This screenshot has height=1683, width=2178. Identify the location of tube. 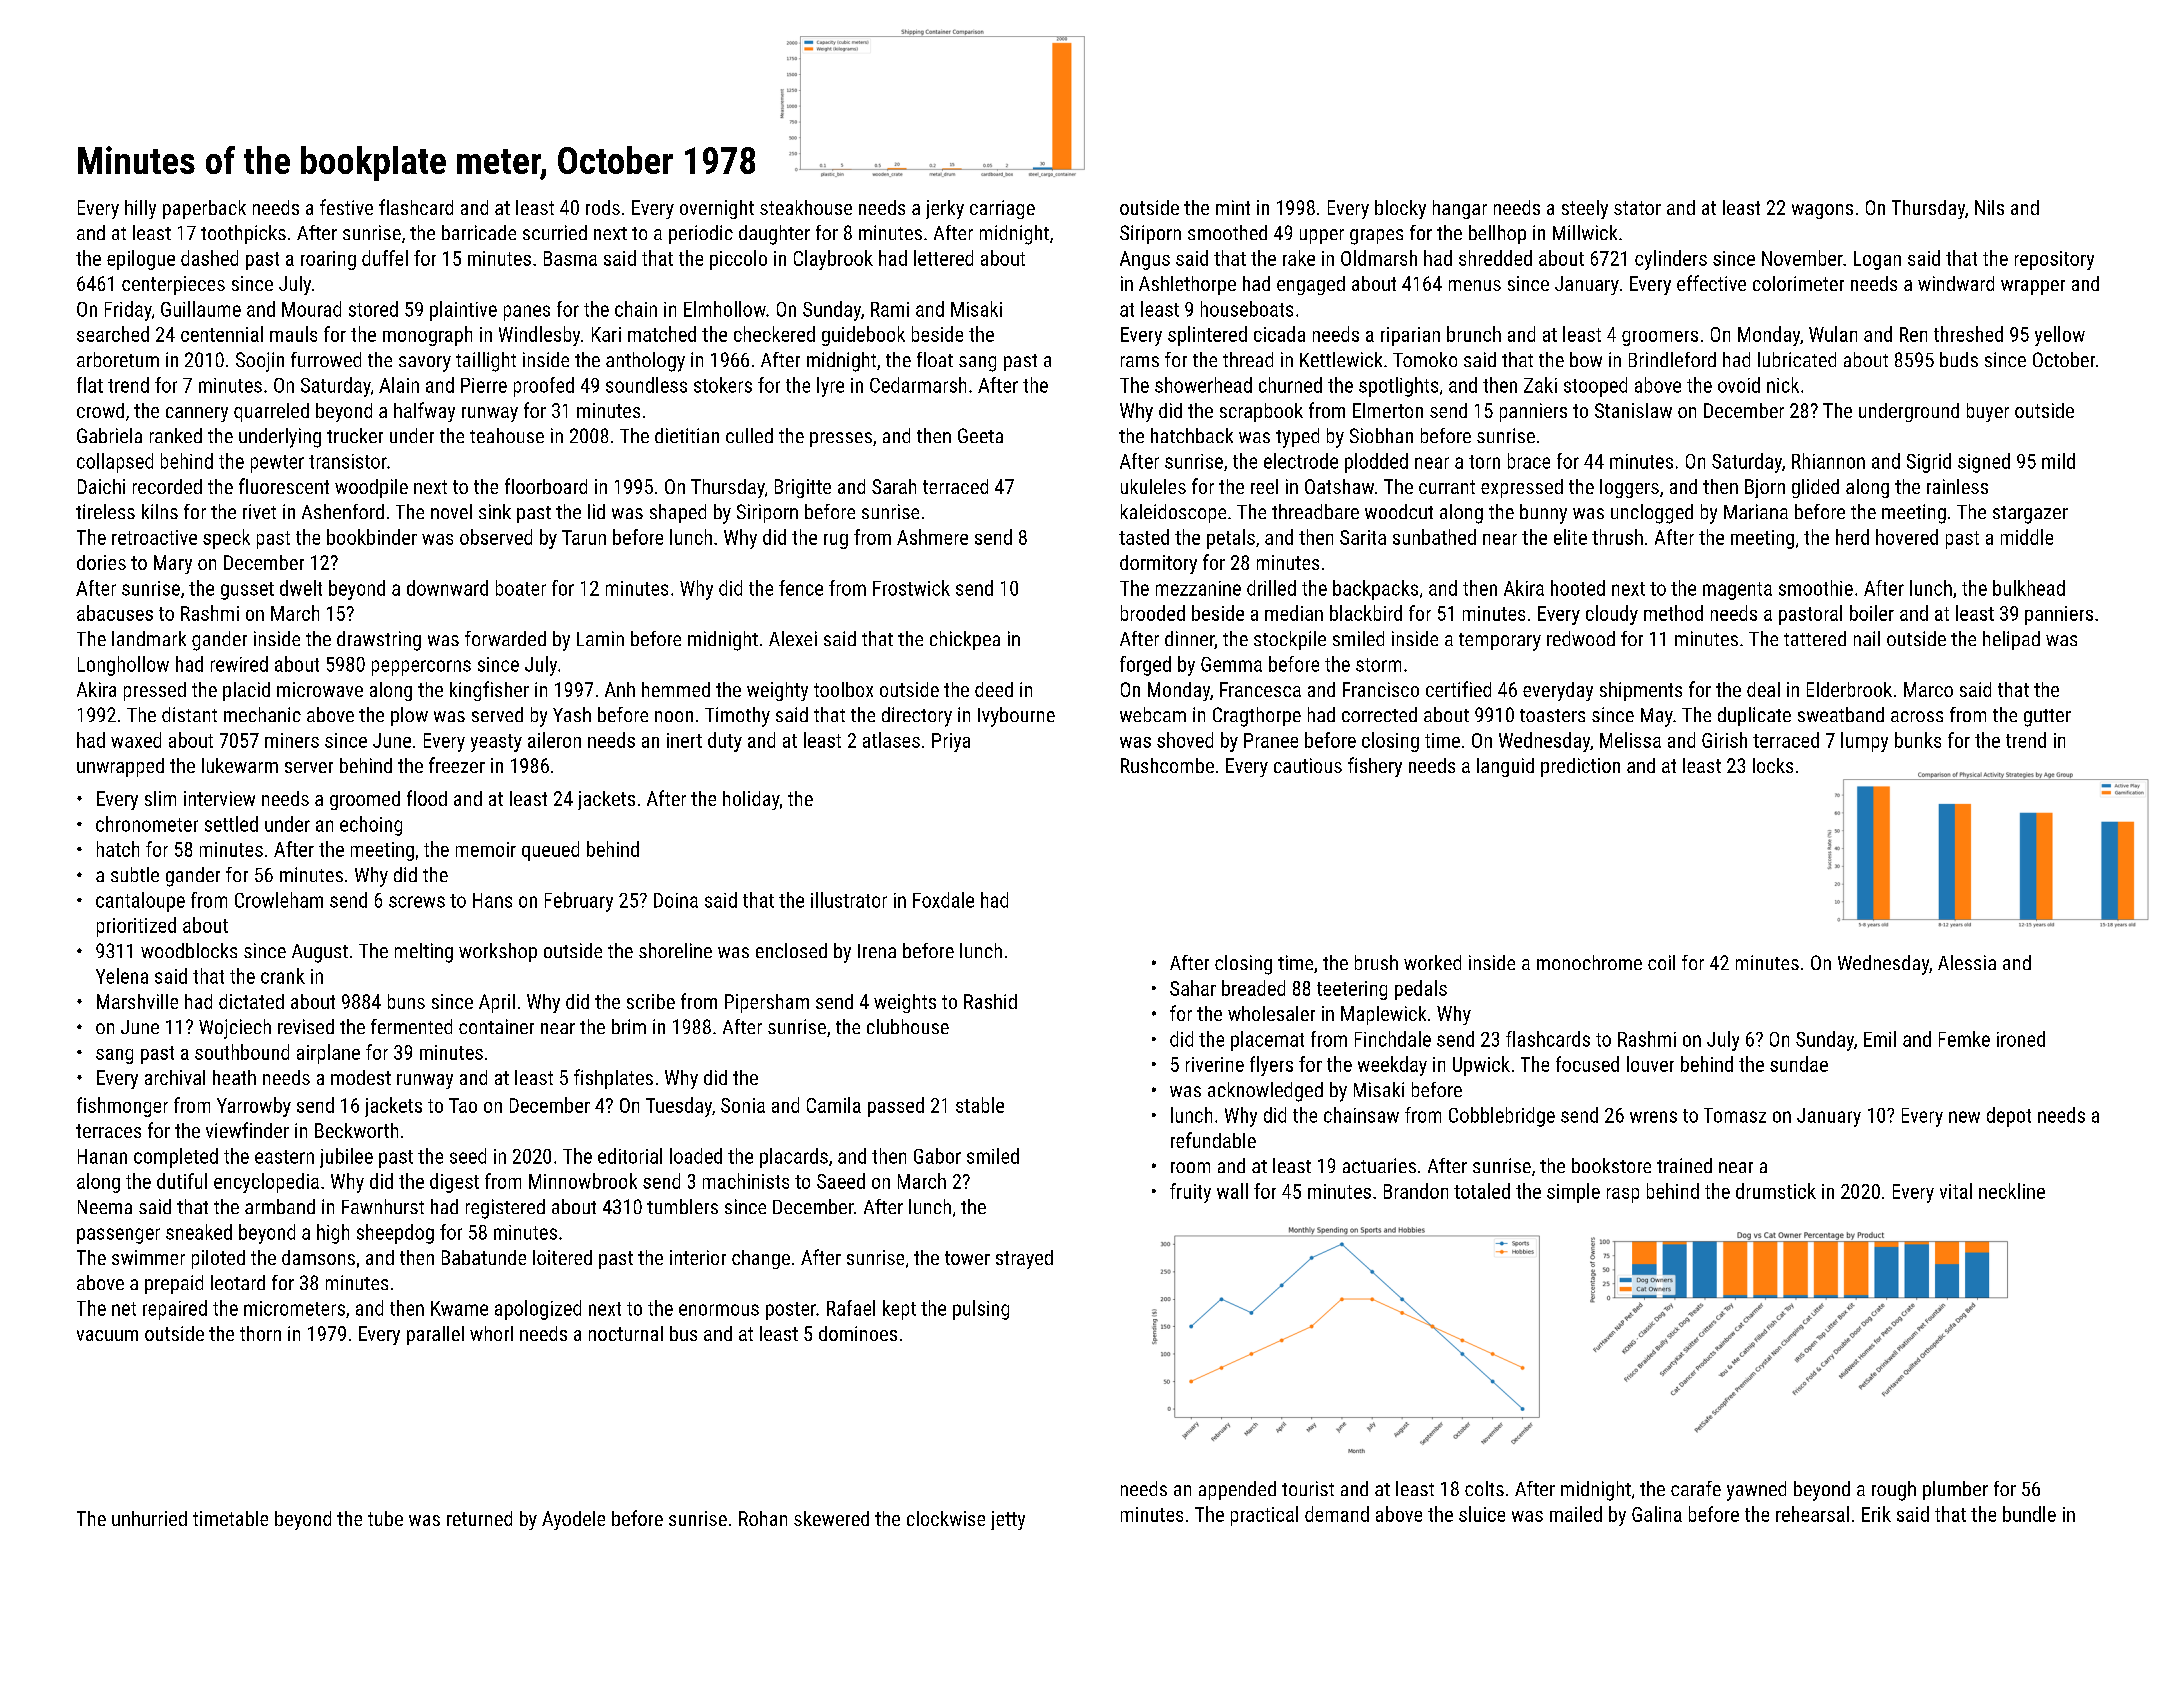
(385, 1518).
